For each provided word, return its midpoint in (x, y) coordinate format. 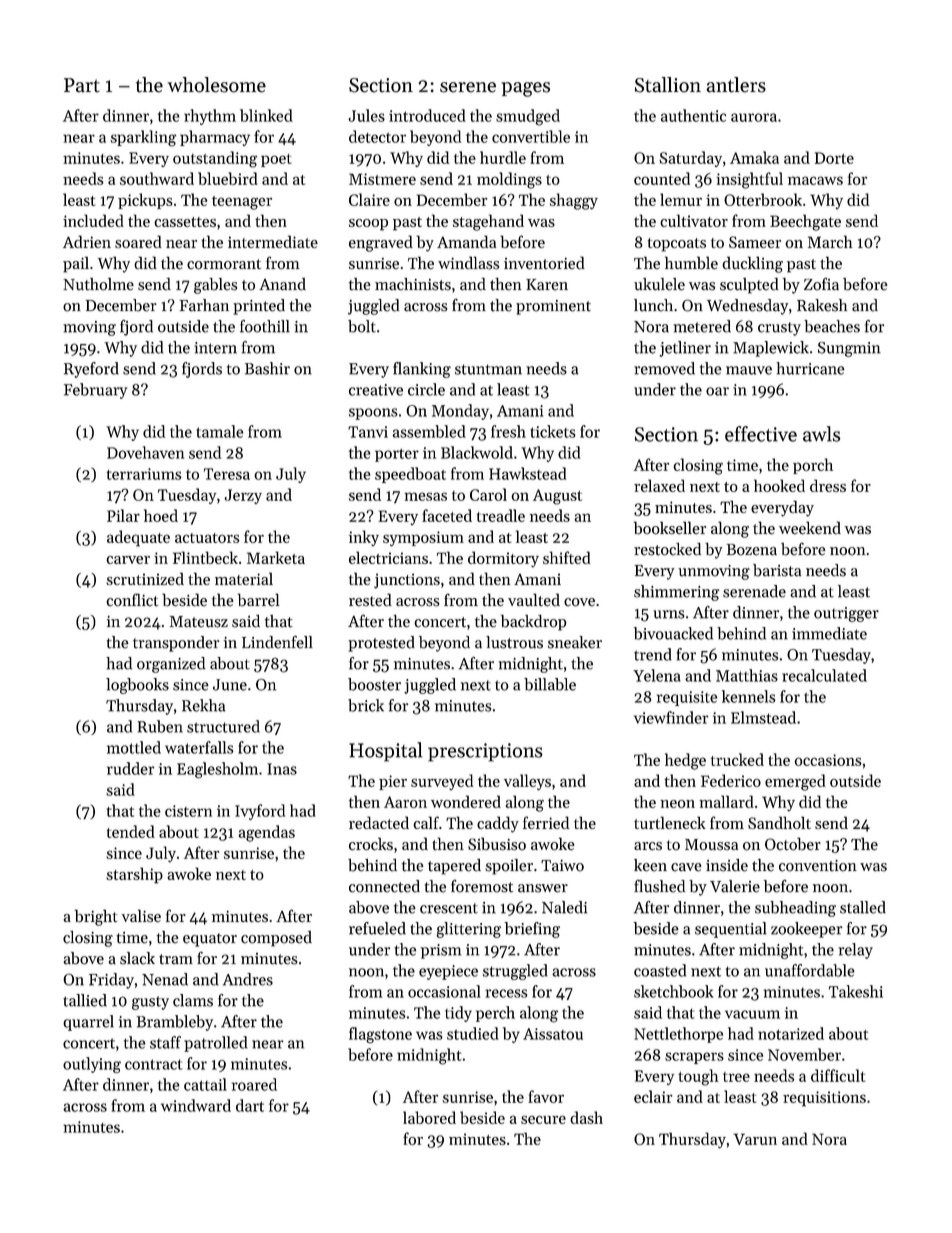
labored (429, 1117)
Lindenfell (277, 642)
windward (196, 1105)
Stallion (668, 85)
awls (822, 434)
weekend (810, 528)
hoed (161, 515)
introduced (427, 115)
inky (364, 538)
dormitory (503, 559)
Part (82, 85)
